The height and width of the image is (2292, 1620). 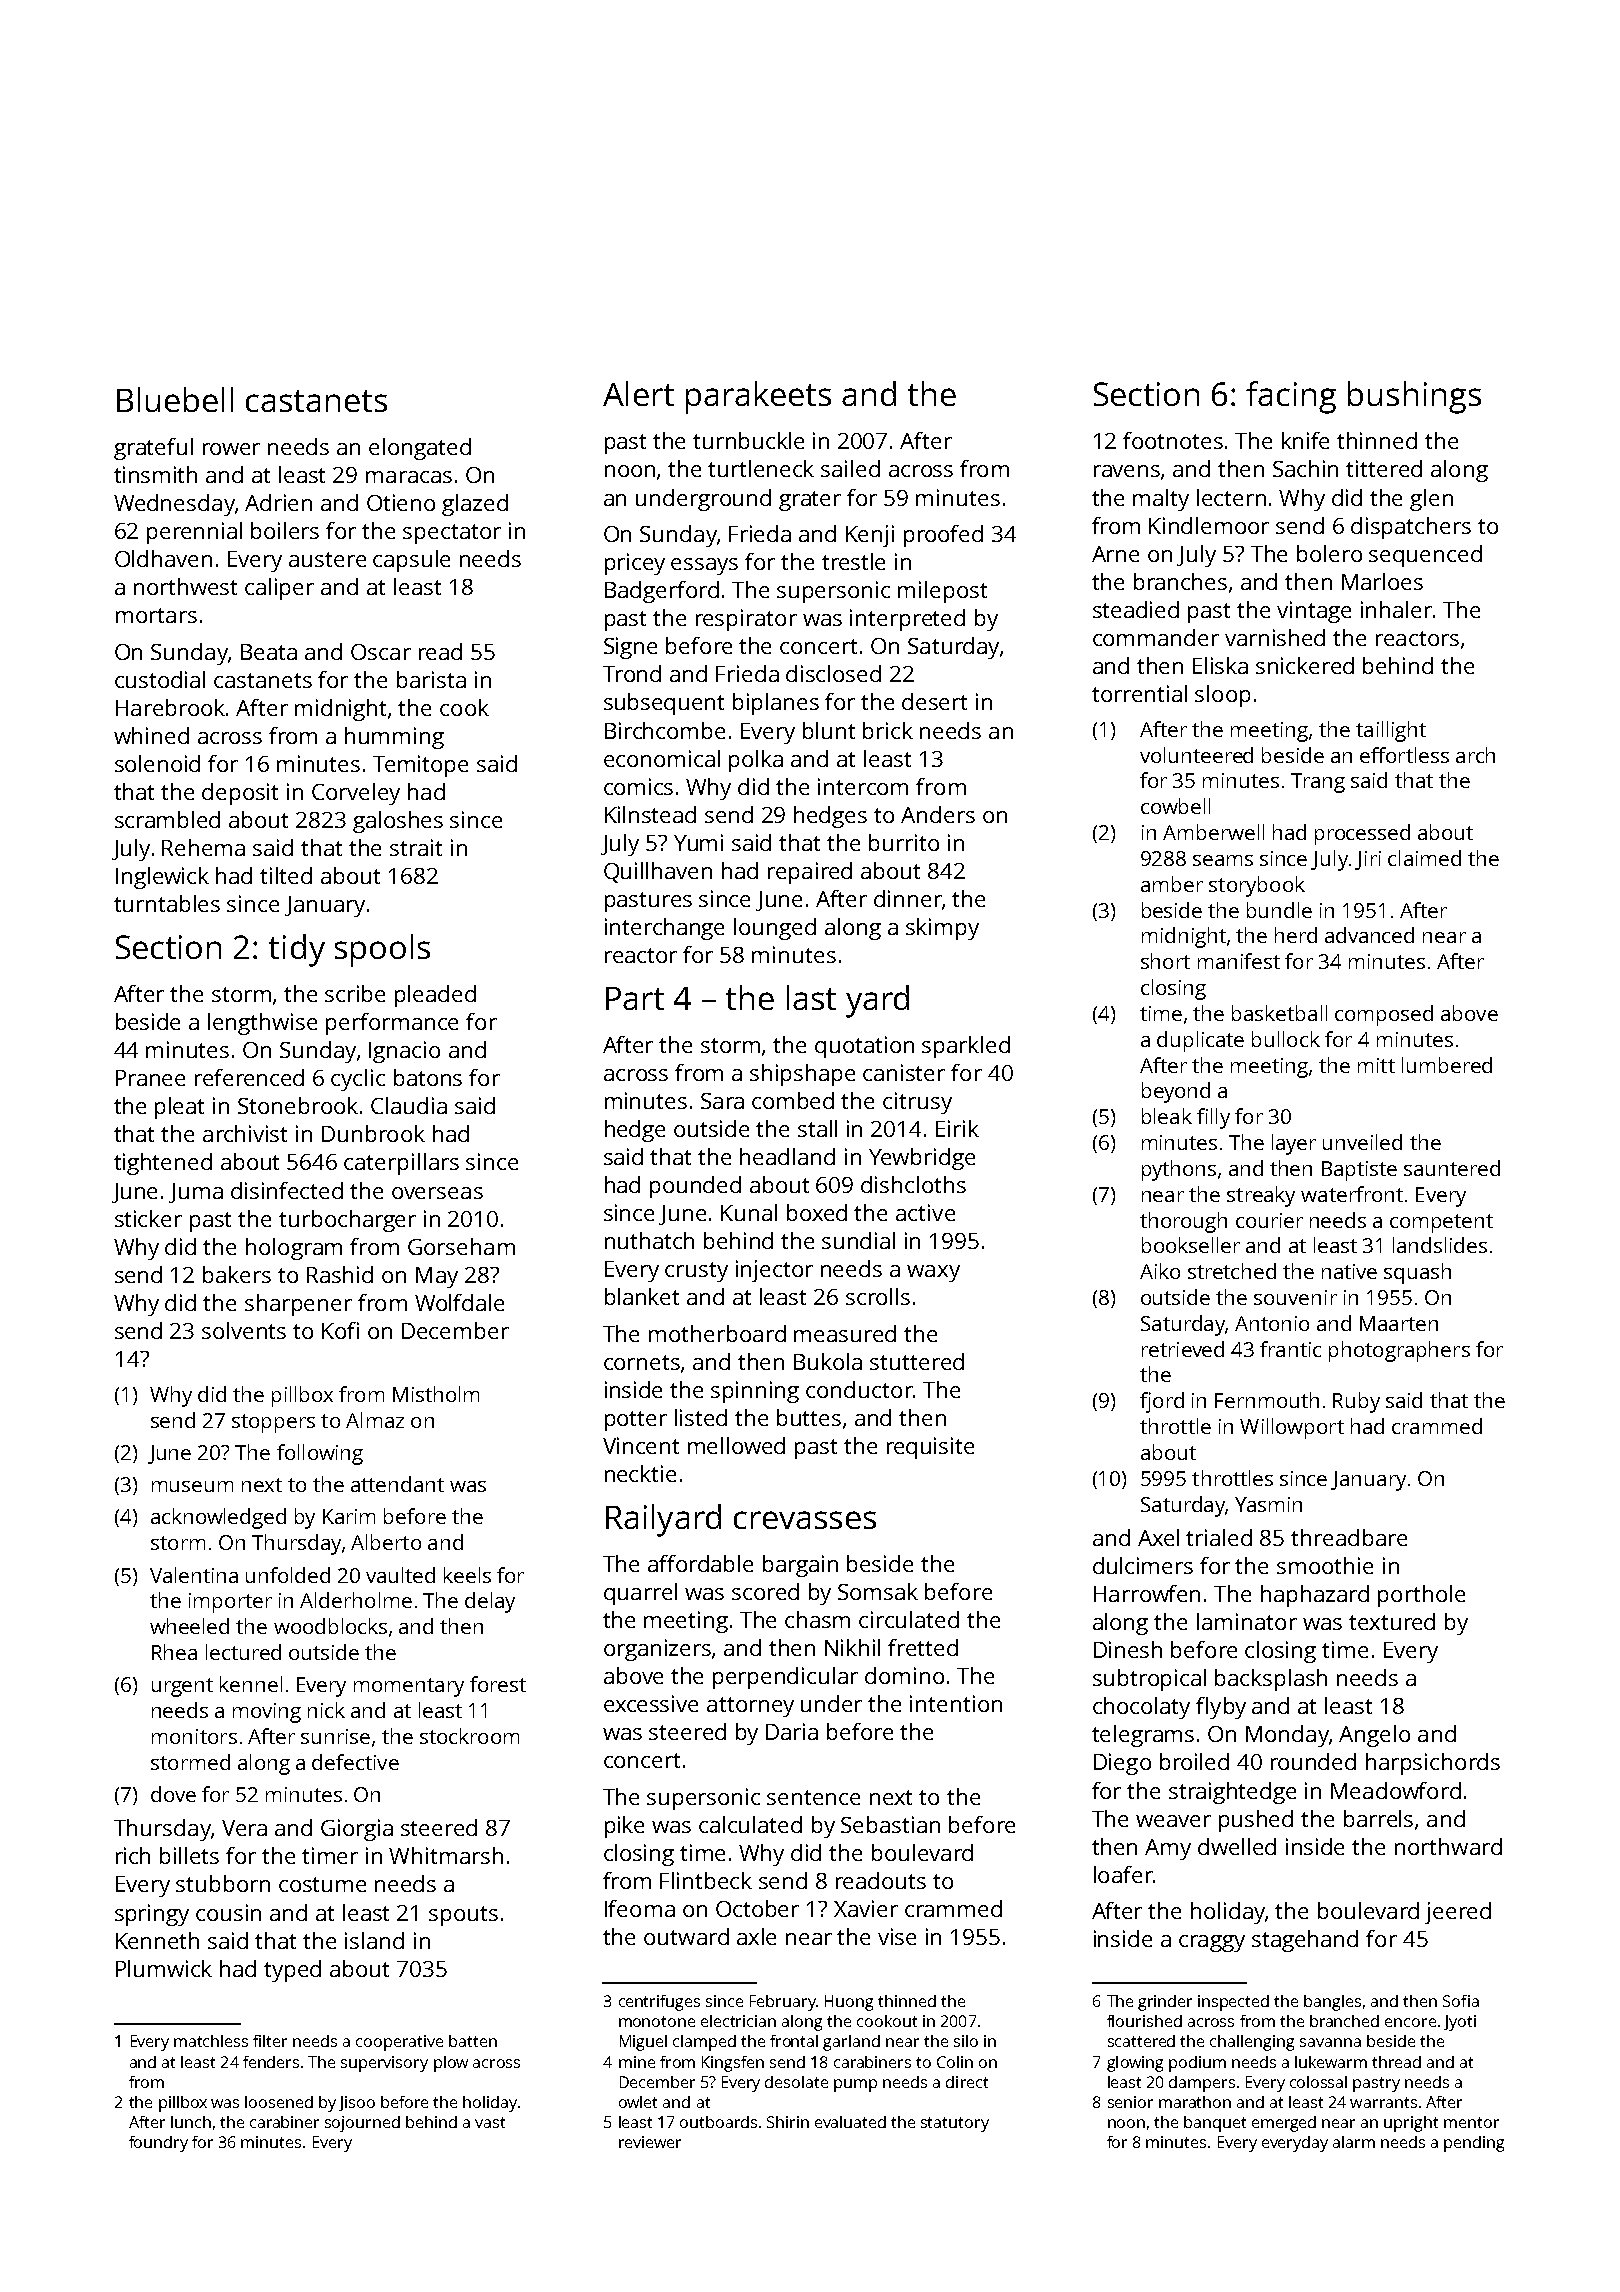 I want to click on Alert, so click(x=638, y=393).
